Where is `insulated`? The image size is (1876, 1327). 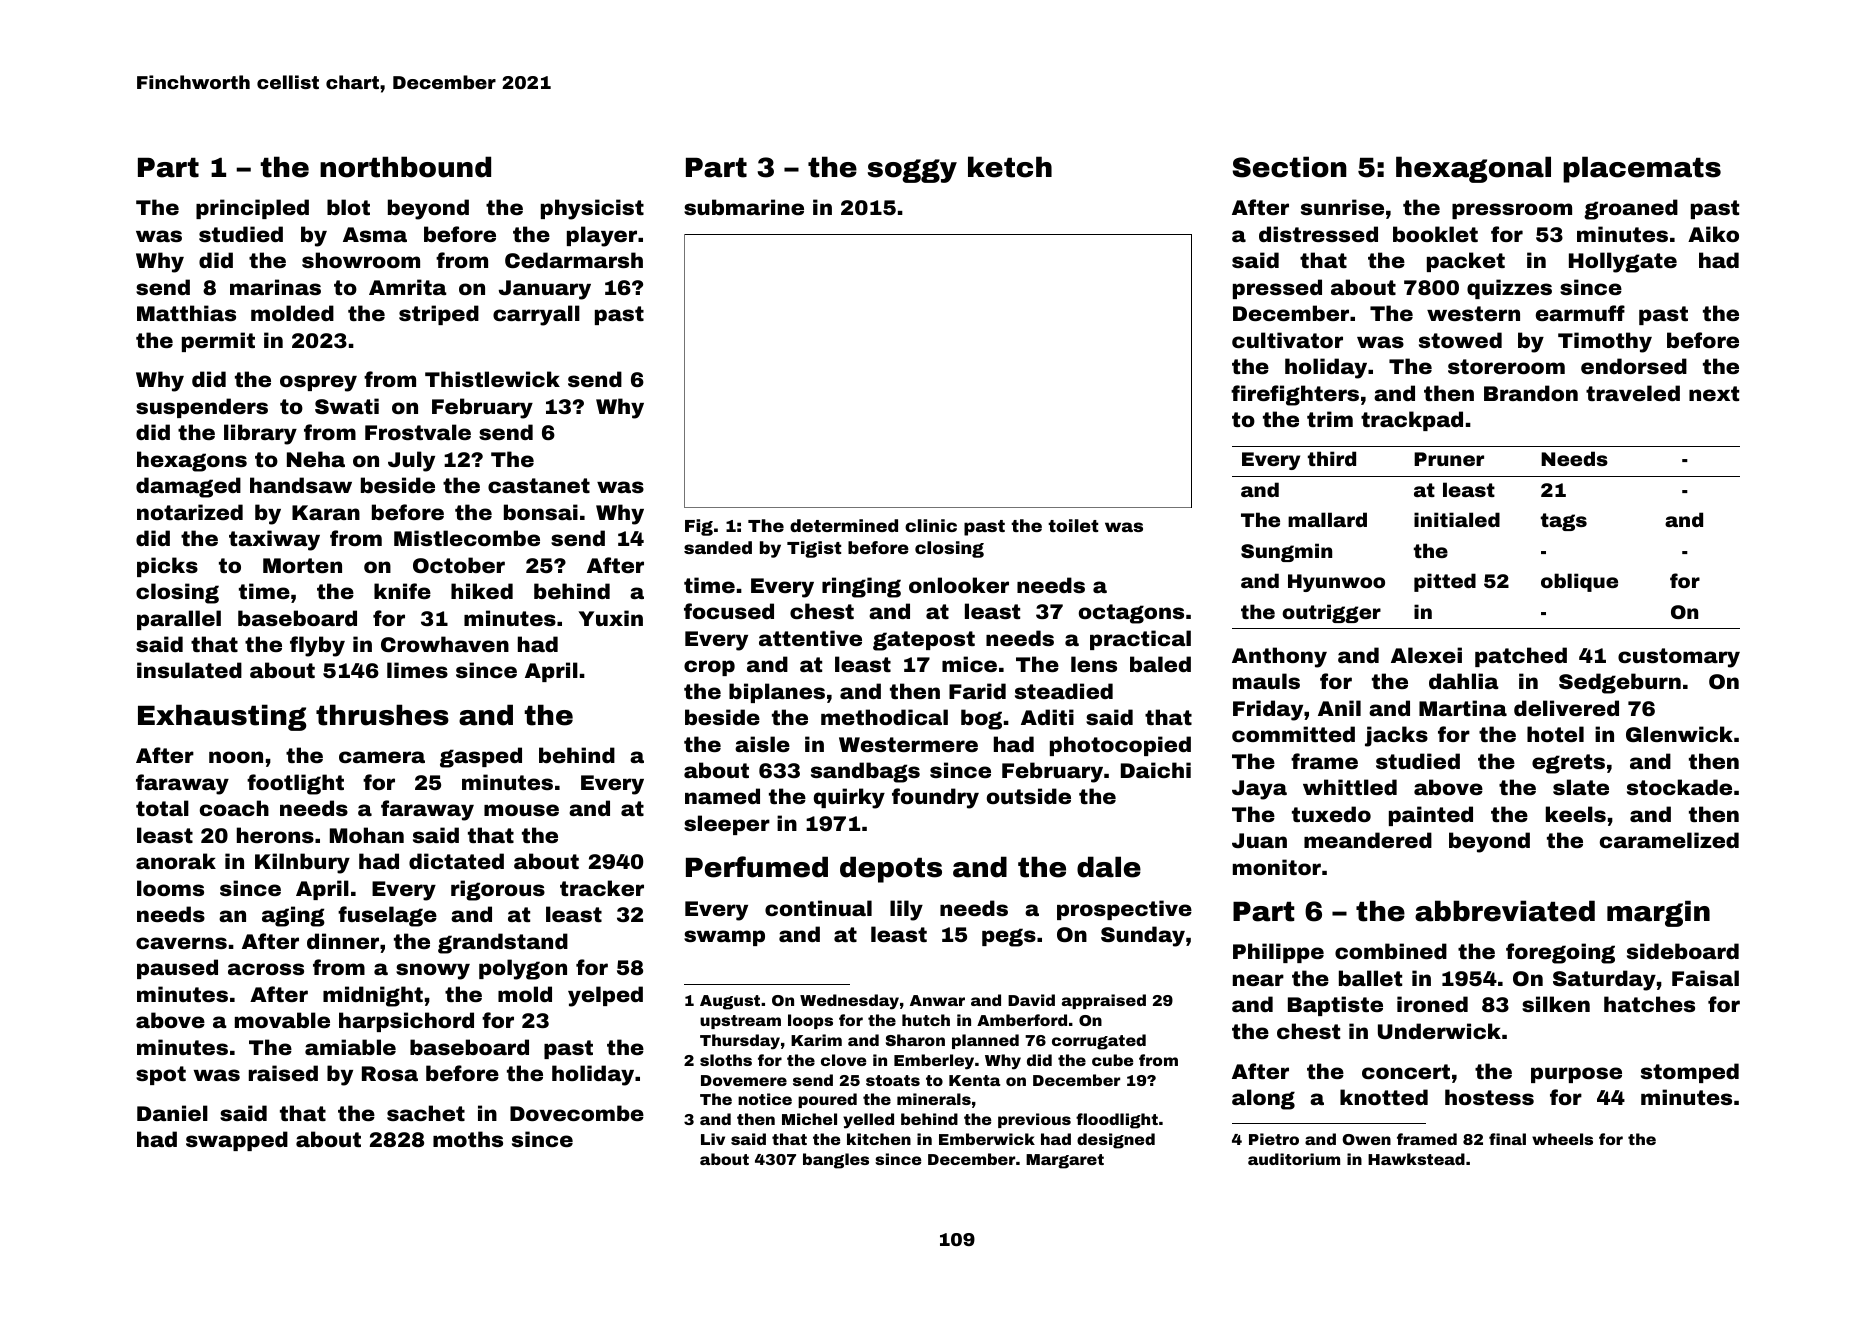 insulated is located at coordinates (189, 670).
